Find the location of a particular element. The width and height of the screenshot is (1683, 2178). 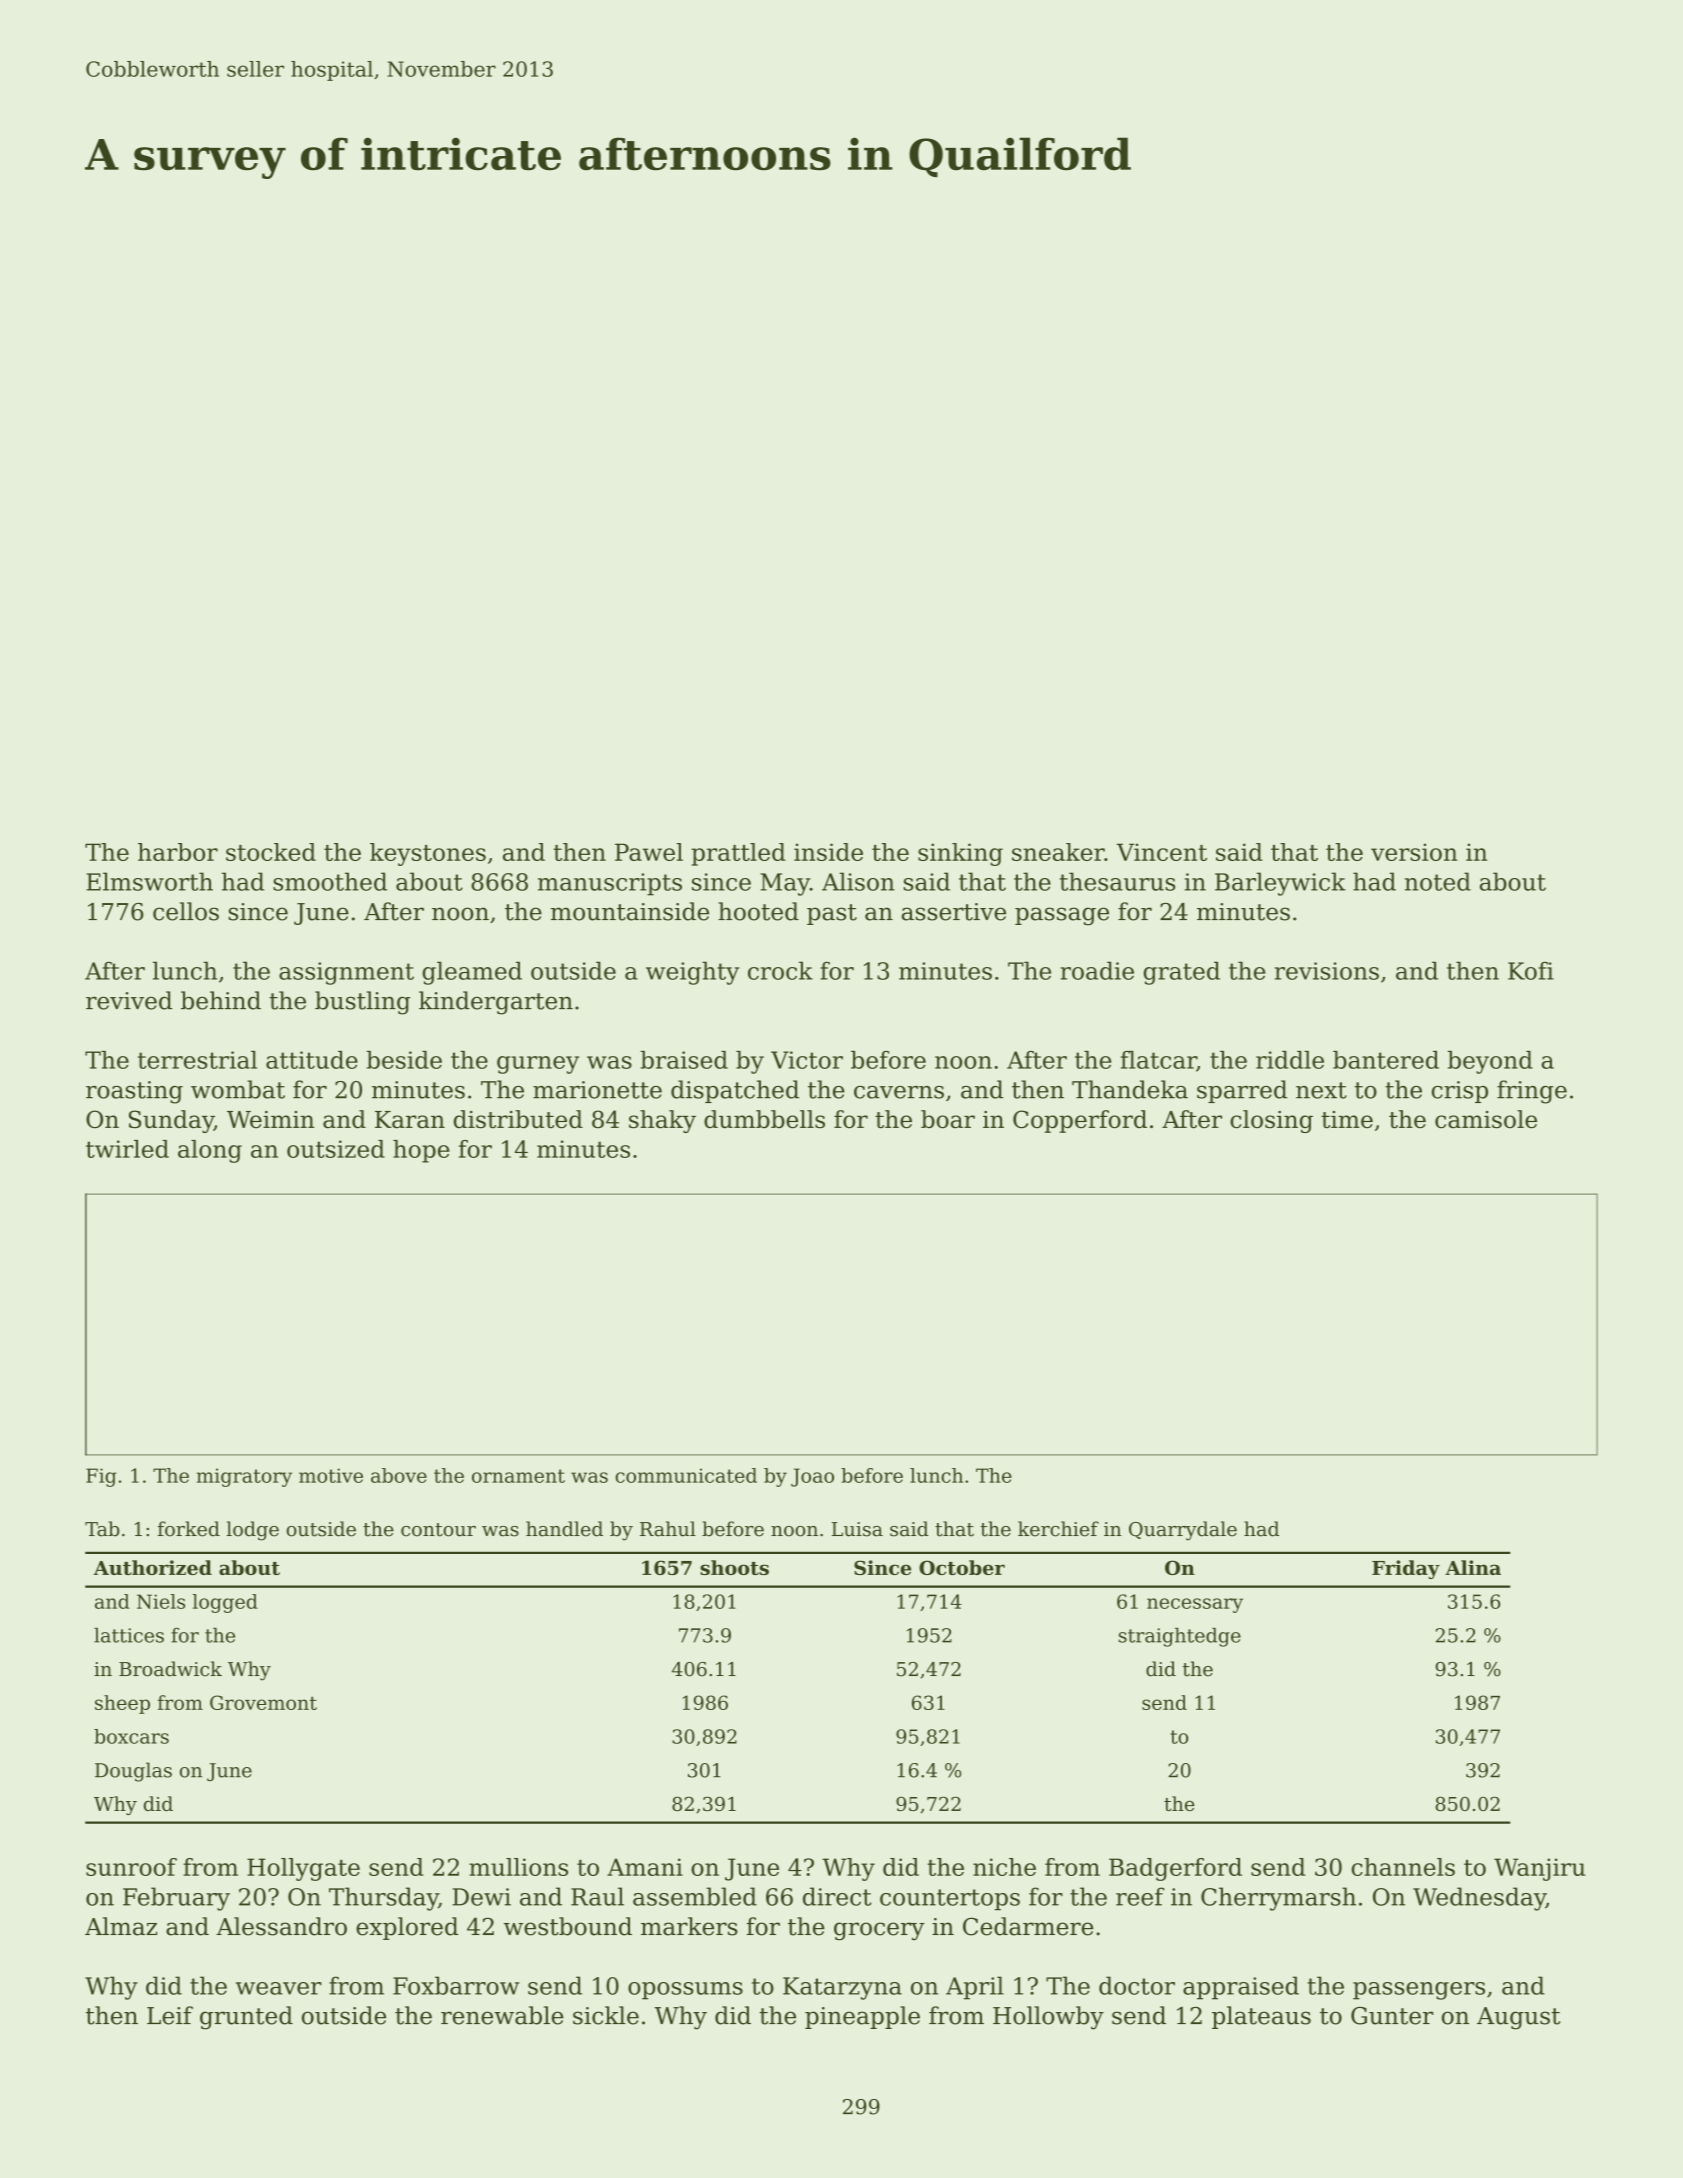

channels is located at coordinates (1403, 1867).
